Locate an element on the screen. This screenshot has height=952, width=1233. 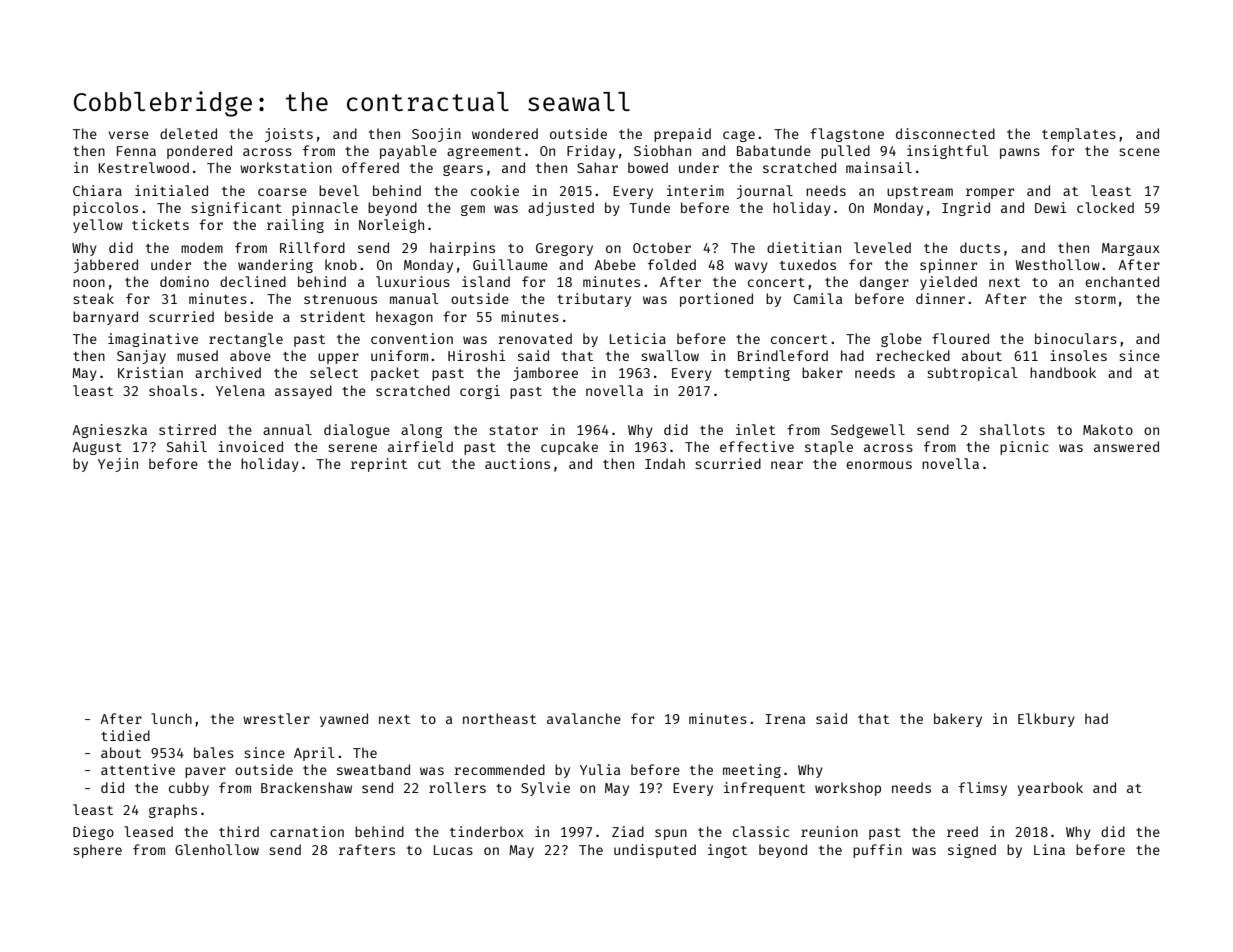
lunch is located at coordinates (171, 718).
